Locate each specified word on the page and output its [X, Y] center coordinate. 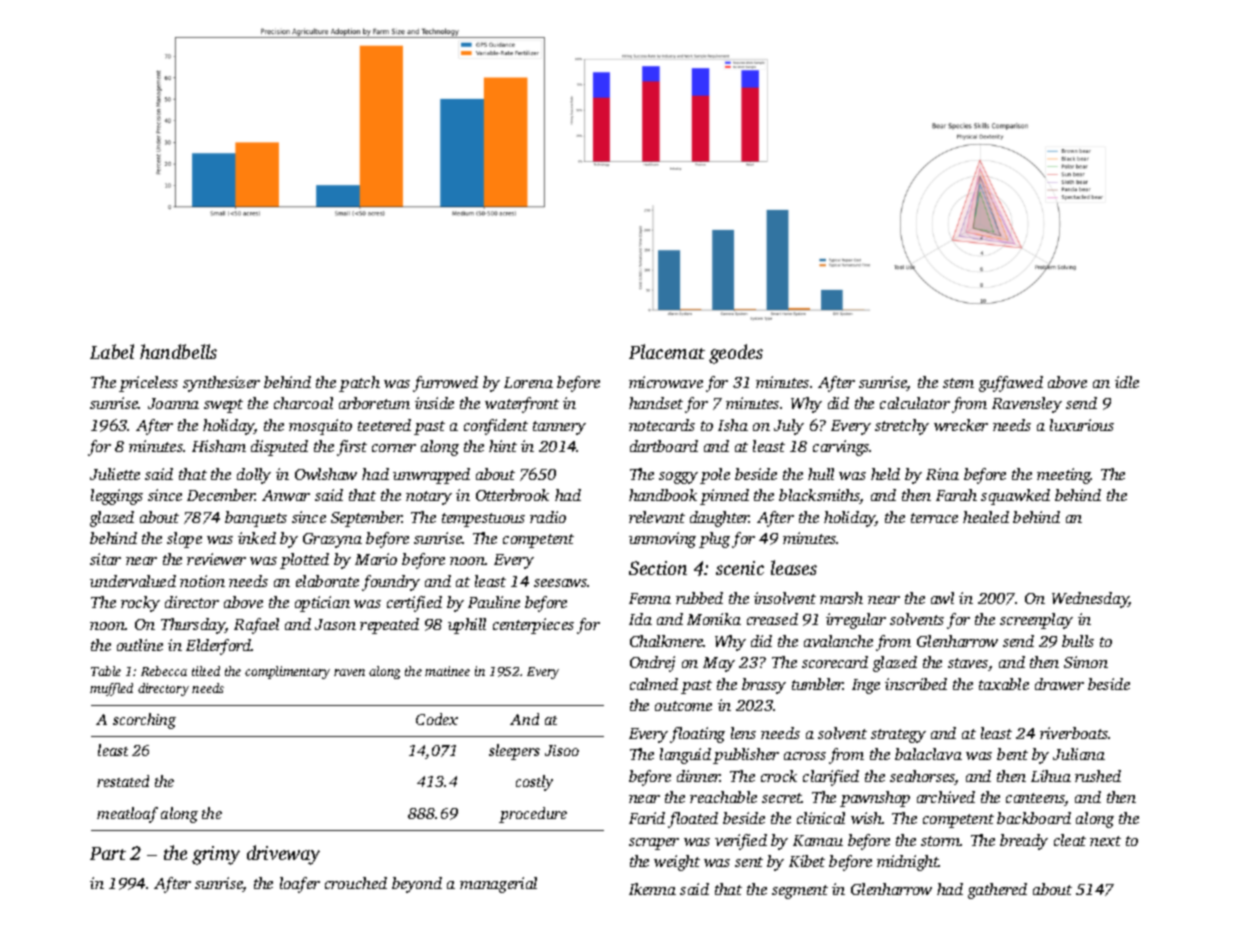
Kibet [807, 861]
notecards [662, 425]
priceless [148, 384]
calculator [915, 403]
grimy [216, 855]
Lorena [528, 382]
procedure [533, 815]
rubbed [699, 598]
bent [1012, 754]
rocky [140, 604]
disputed [279, 448]
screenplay [1036, 621]
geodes [736, 354]
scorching [144, 721]
